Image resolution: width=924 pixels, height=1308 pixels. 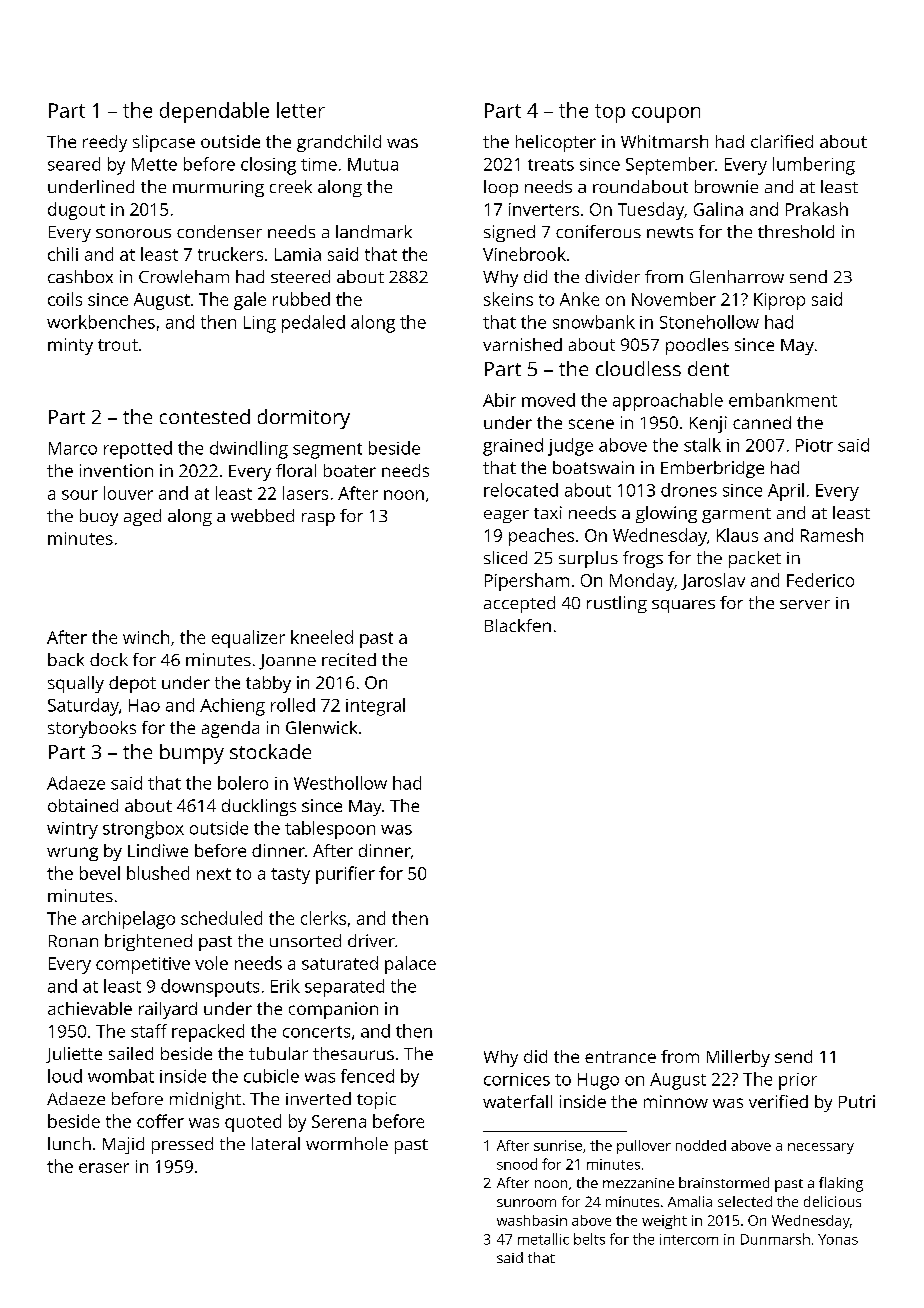 I want to click on coupon, so click(x=666, y=115).
